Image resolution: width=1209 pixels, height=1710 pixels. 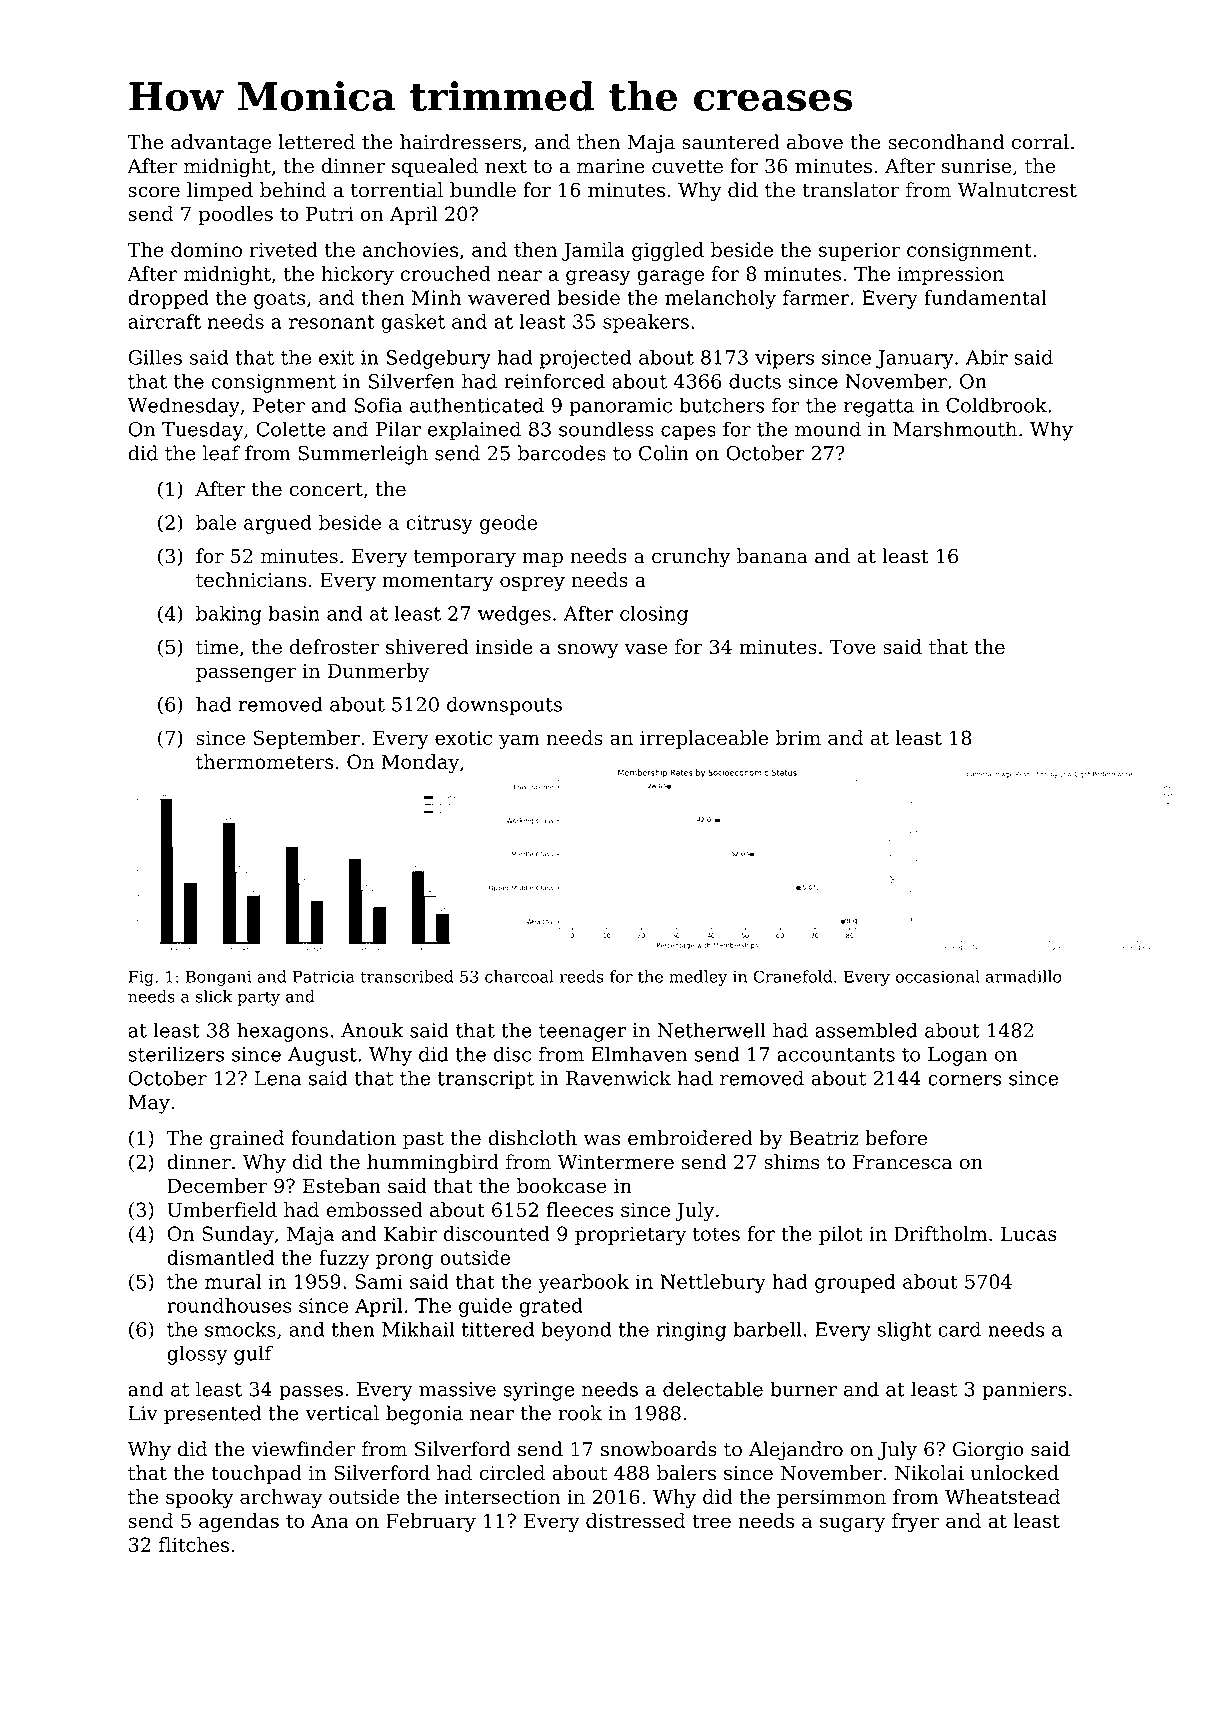 I want to click on Cranefold, so click(x=792, y=976).
